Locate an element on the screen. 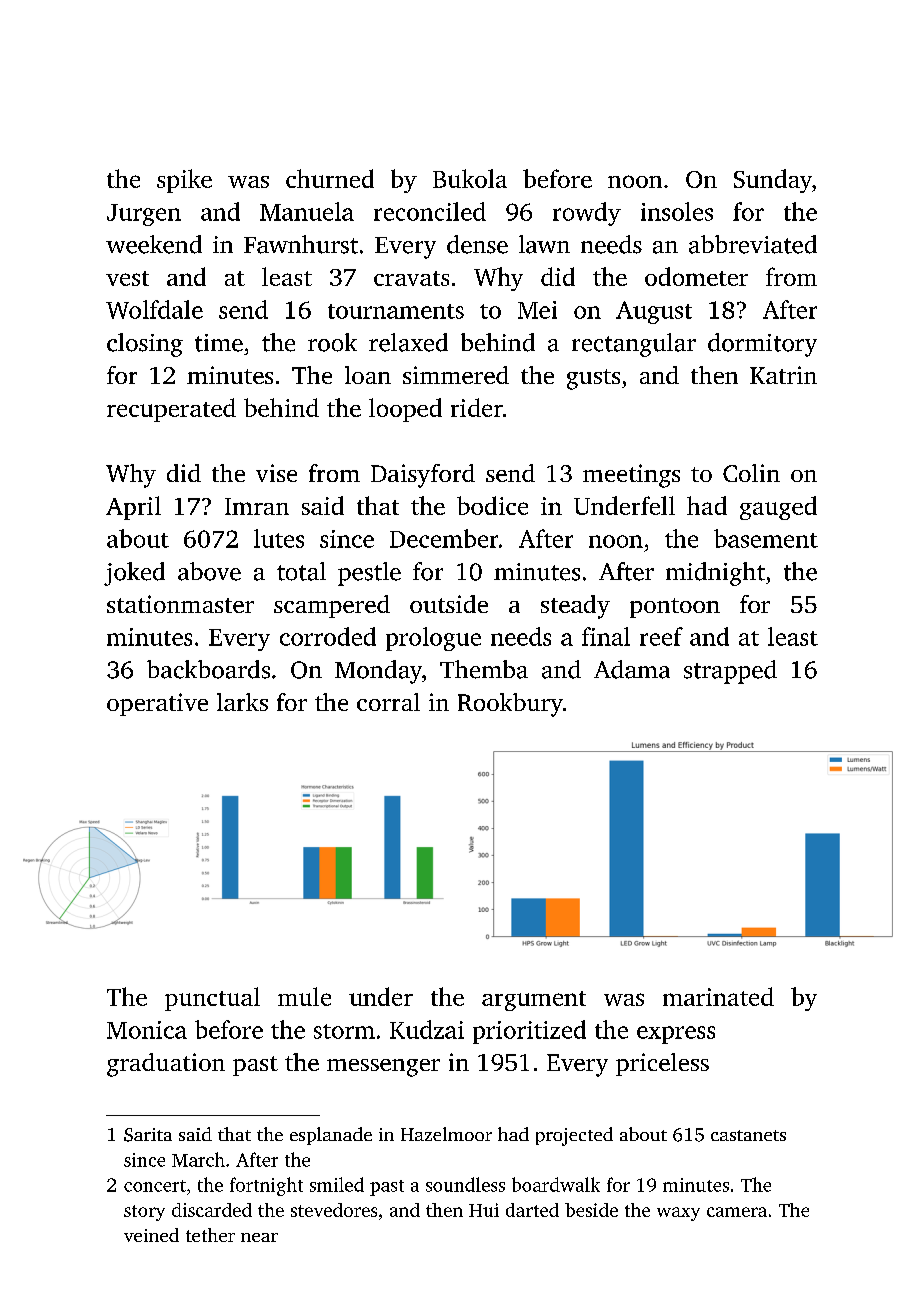 The height and width of the screenshot is (1311, 924). Wolfdale is located at coordinates (154, 309).
